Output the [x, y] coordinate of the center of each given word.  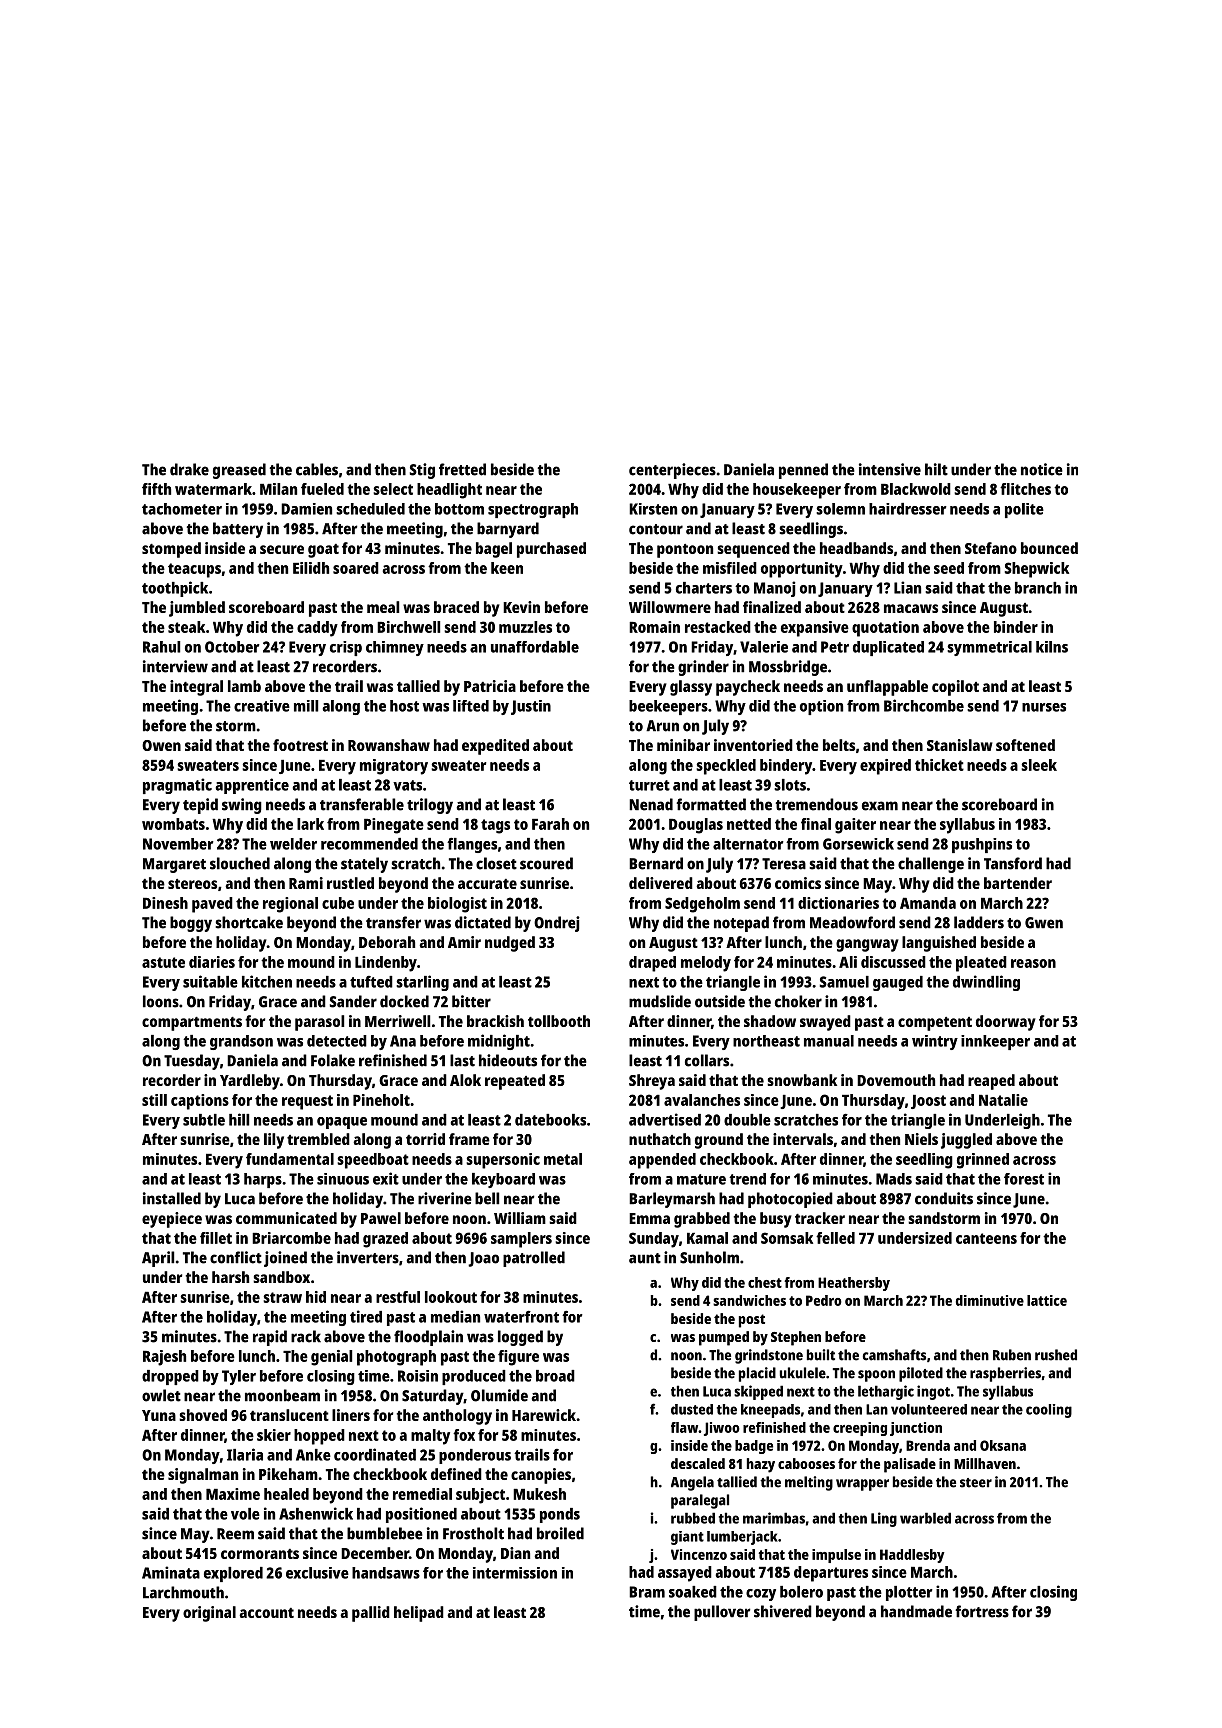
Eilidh [311, 568]
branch [1038, 588]
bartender [1018, 883]
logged [520, 1338]
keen [507, 568]
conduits [944, 1198]
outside [720, 1001]
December [375, 1553]
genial [331, 1358]
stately [364, 865]
